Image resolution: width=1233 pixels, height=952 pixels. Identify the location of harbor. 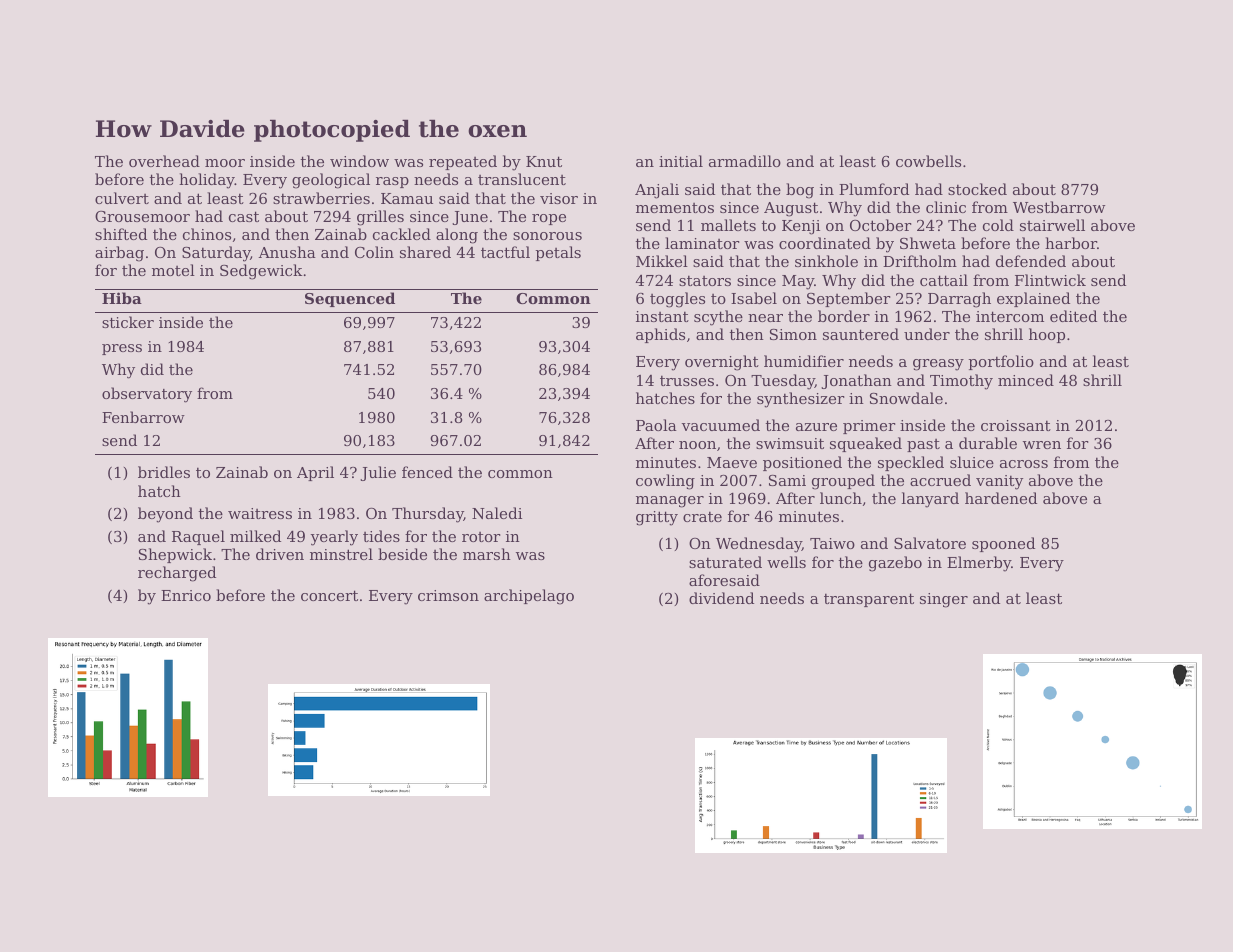
(1071, 243).
